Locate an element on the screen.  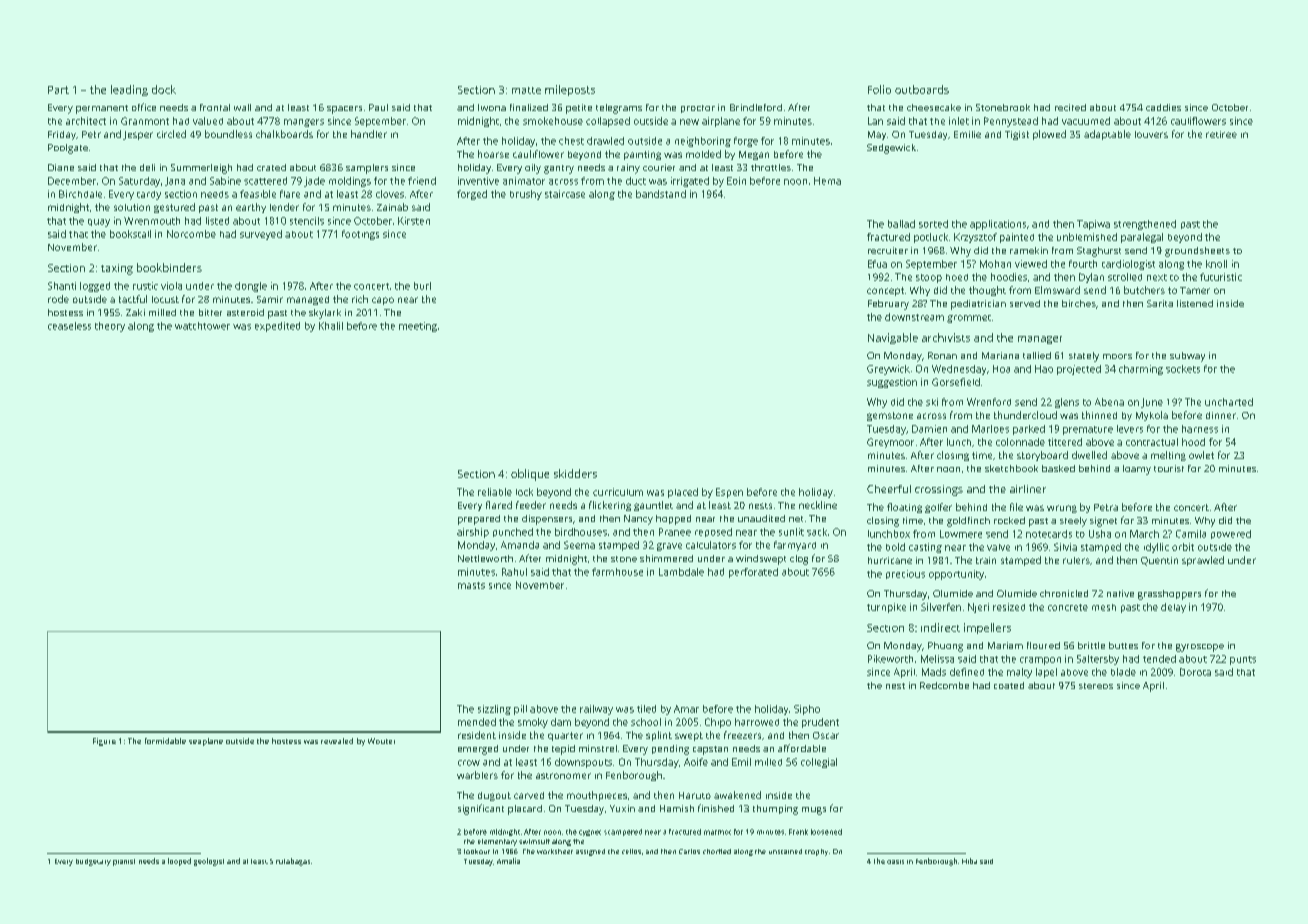
masts is located at coordinates (471, 585).
